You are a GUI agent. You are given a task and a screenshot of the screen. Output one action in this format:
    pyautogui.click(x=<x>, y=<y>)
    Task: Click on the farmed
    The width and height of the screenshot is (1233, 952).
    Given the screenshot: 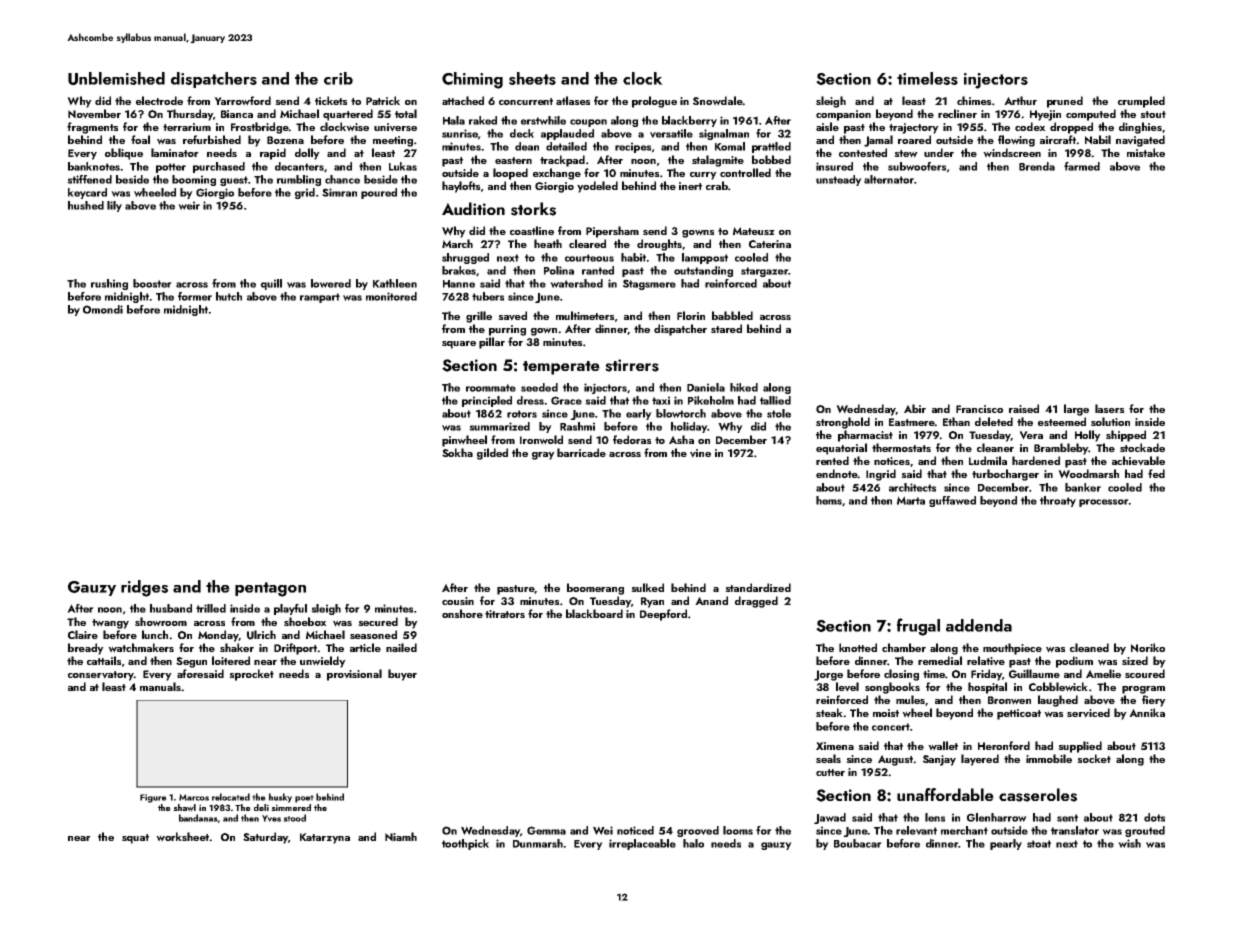 What is the action you would take?
    pyautogui.click(x=1082, y=166)
